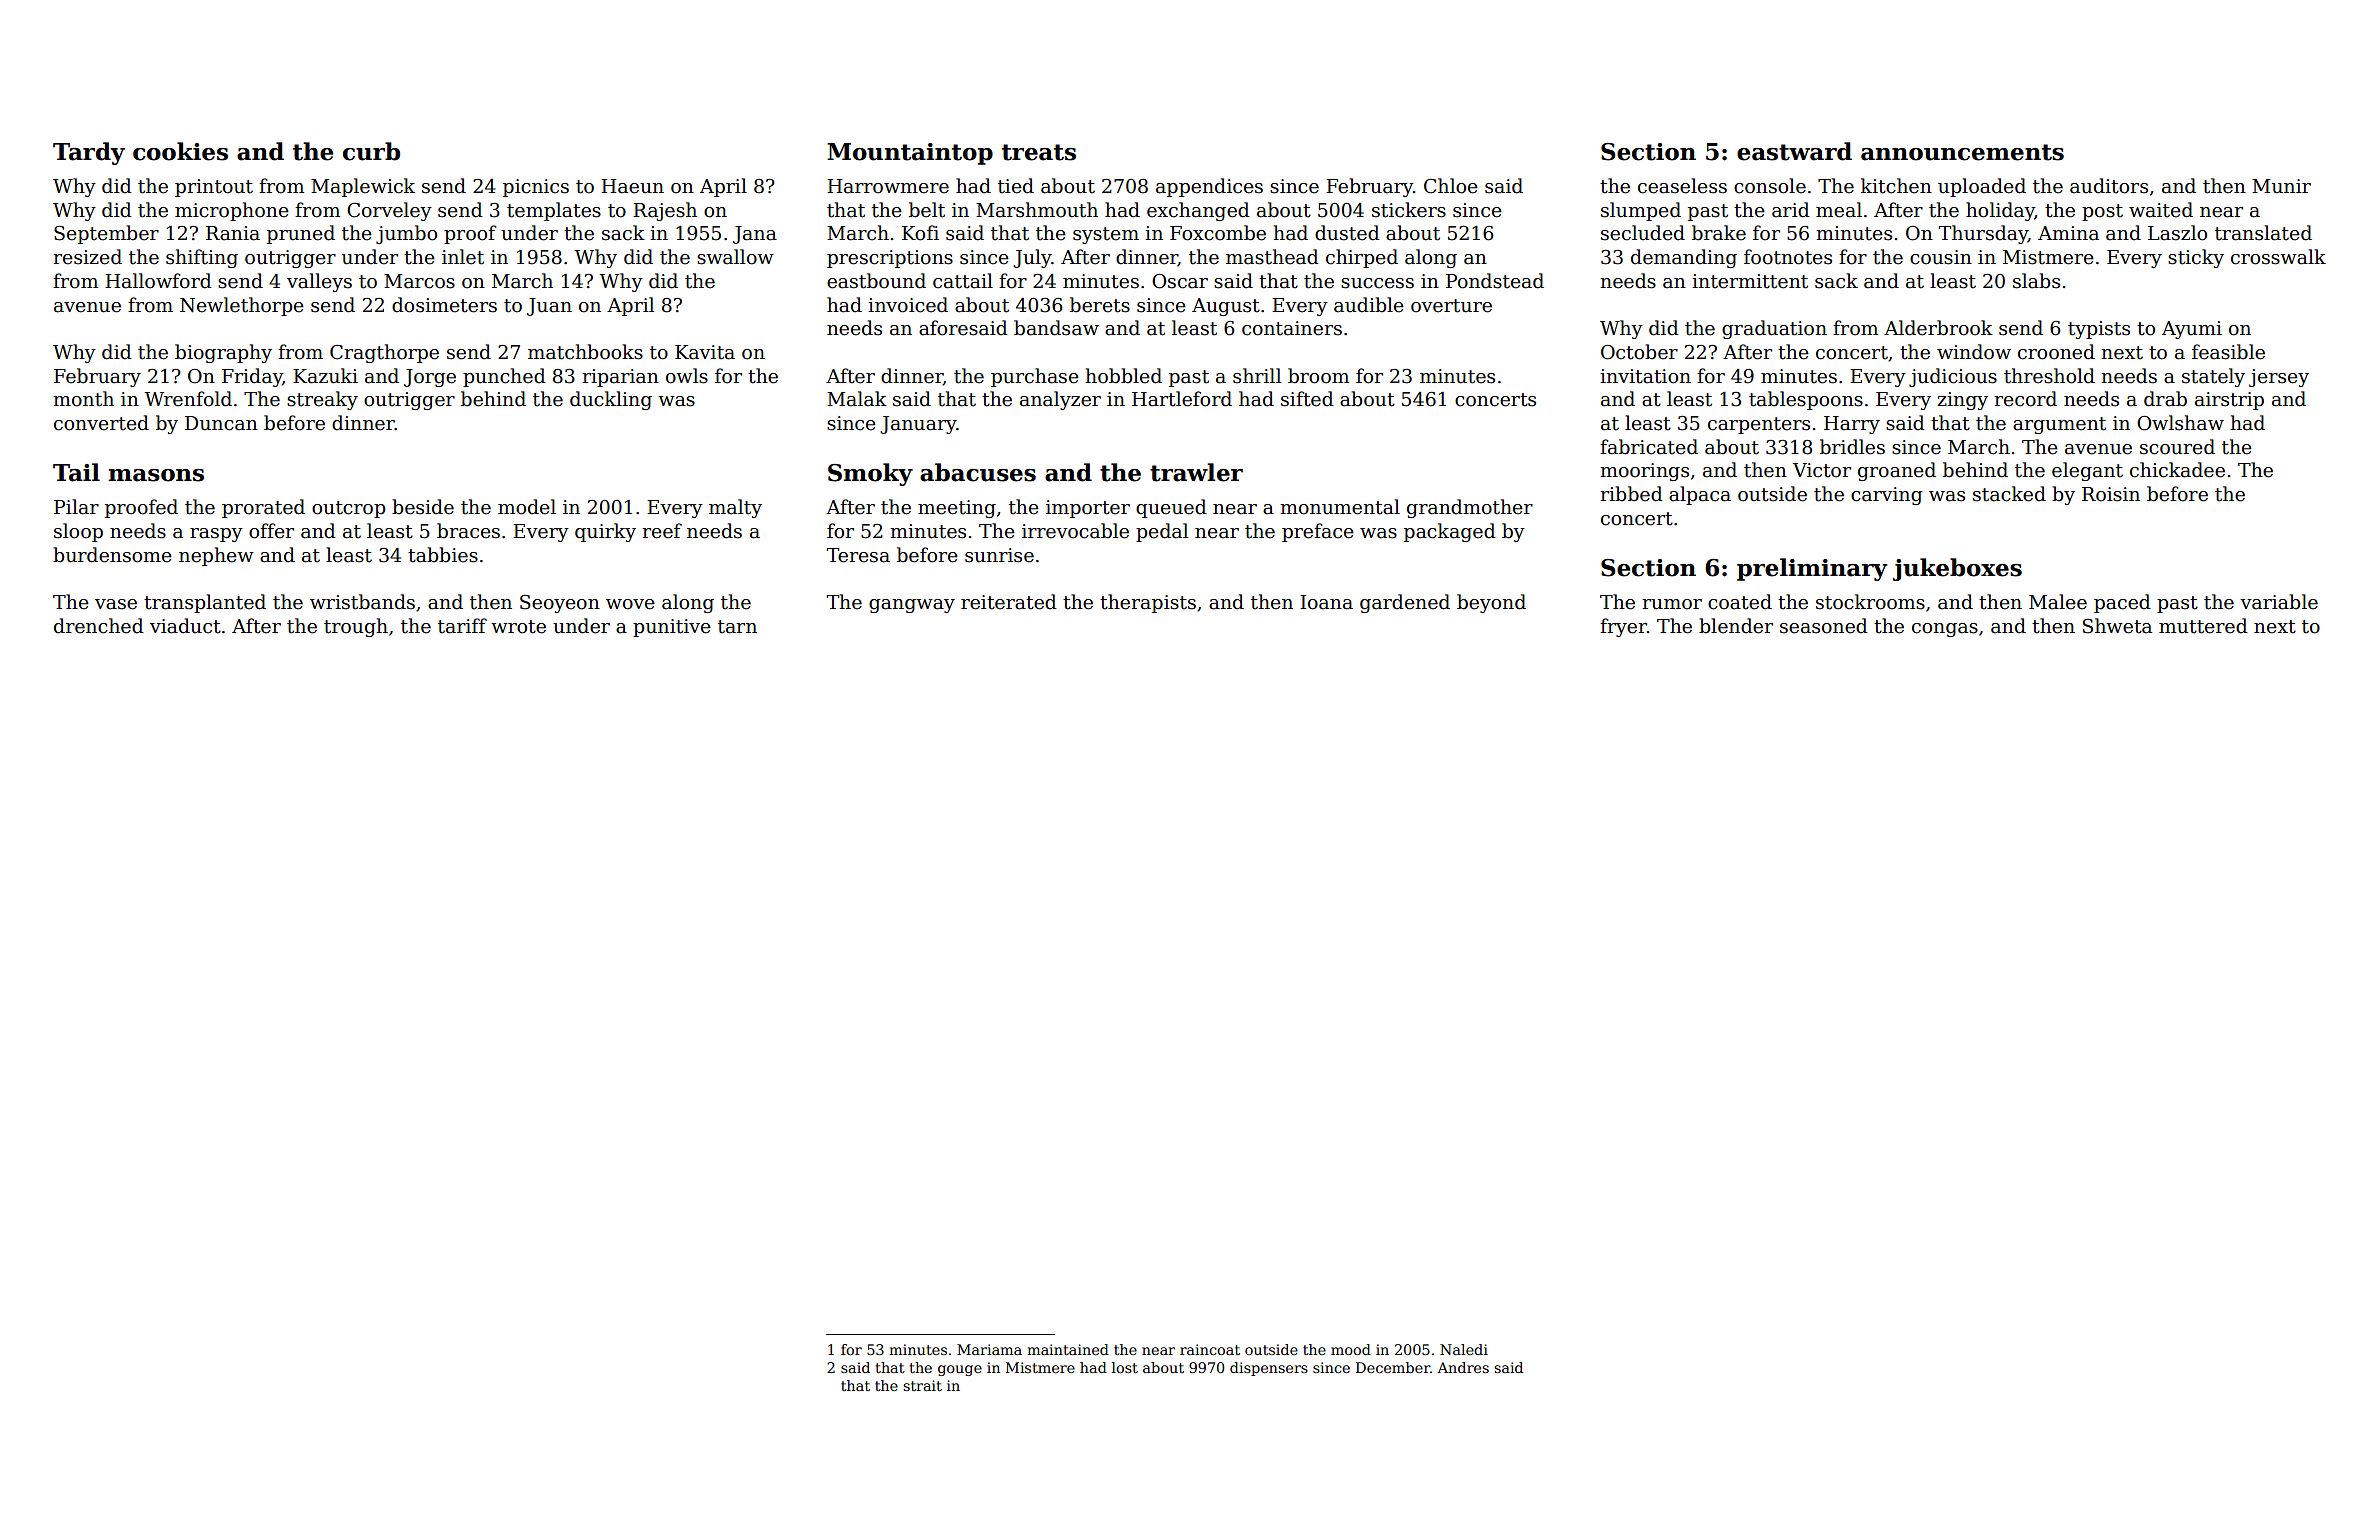  What do you see at coordinates (1351, 1349) in the screenshot?
I see `mood` at bounding box center [1351, 1349].
